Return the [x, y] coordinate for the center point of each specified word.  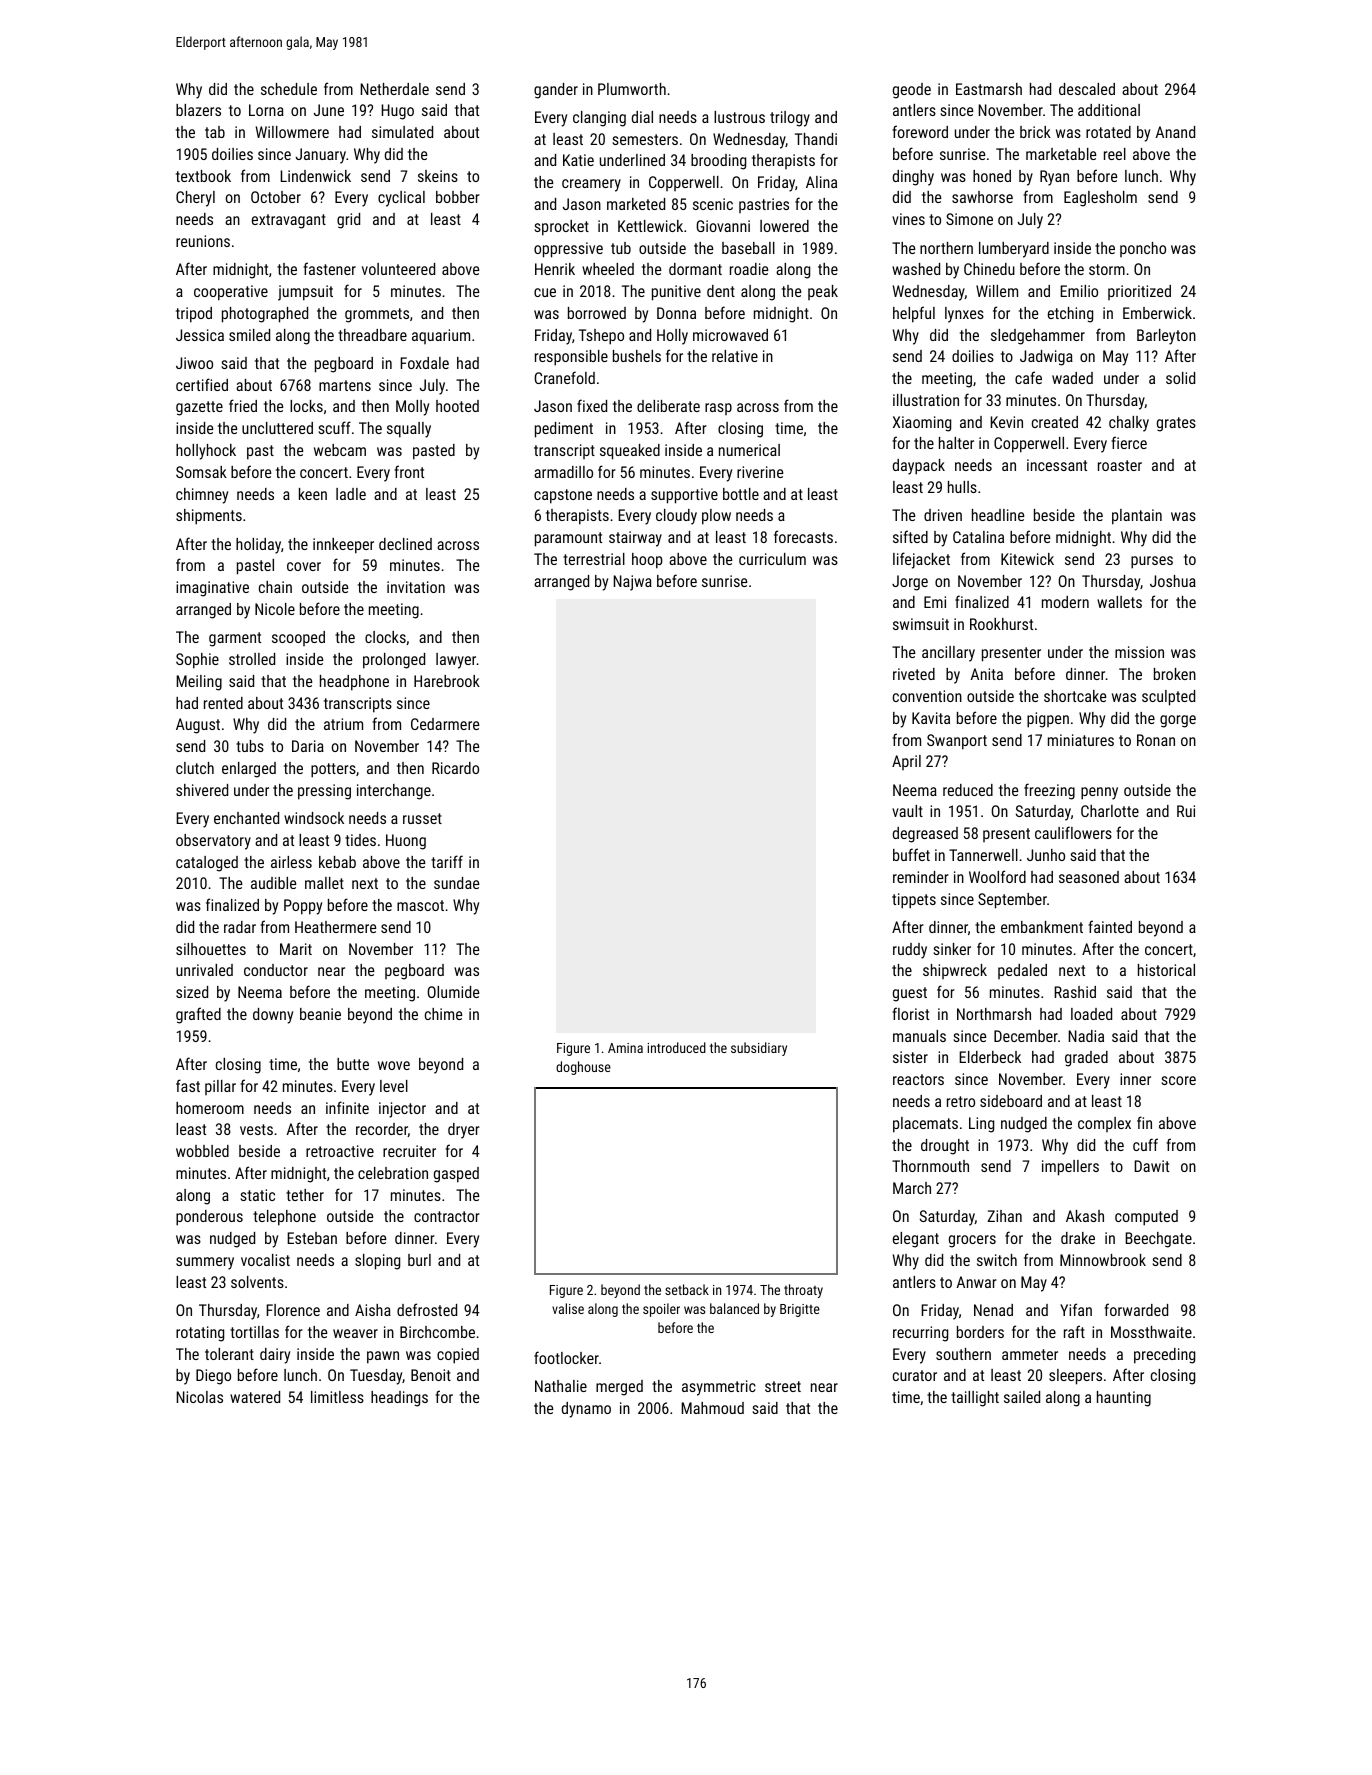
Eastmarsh [989, 89]
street [783, 1386]
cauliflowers [1073, 832]
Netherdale [394, 89]
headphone [354, 683]
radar [240, 927]
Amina [625, 1048]
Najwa [632, 583]
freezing [1049, 791]
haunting [1124, 1399]
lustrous [739, 117]
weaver [355, 1333]
